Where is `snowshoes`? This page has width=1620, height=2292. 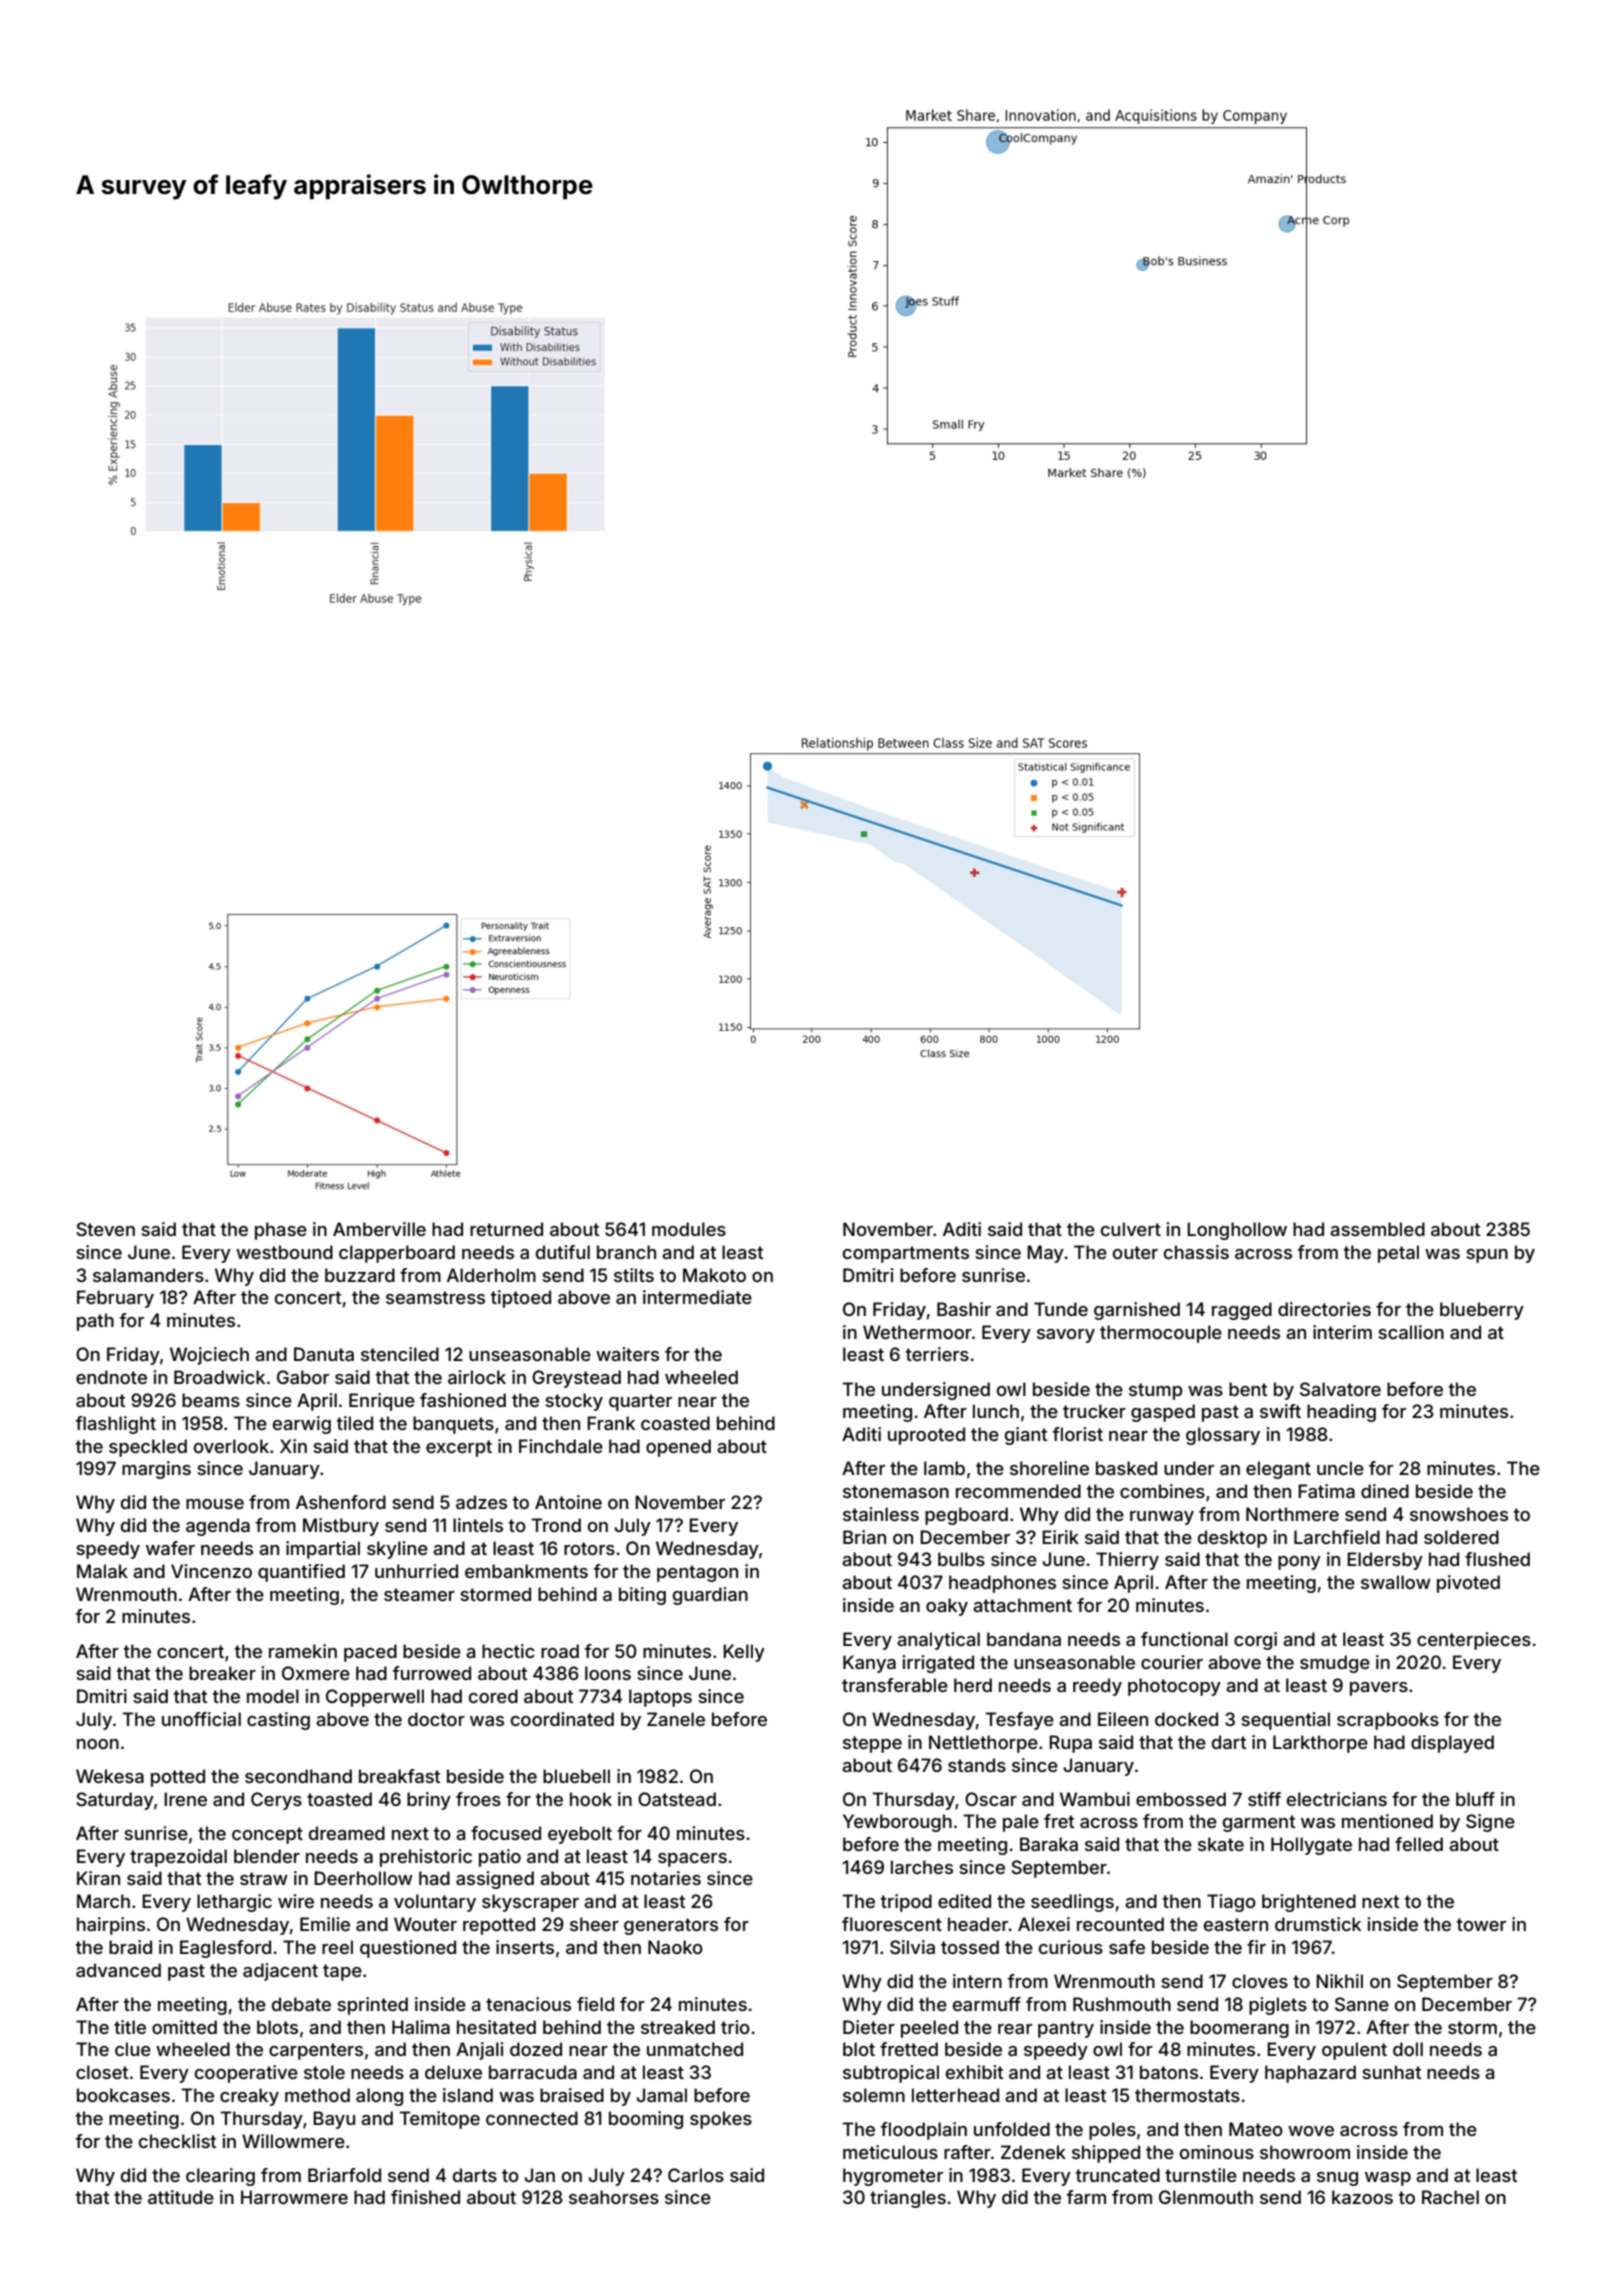
snowshoes is located at coordinates (1459, 1514).
